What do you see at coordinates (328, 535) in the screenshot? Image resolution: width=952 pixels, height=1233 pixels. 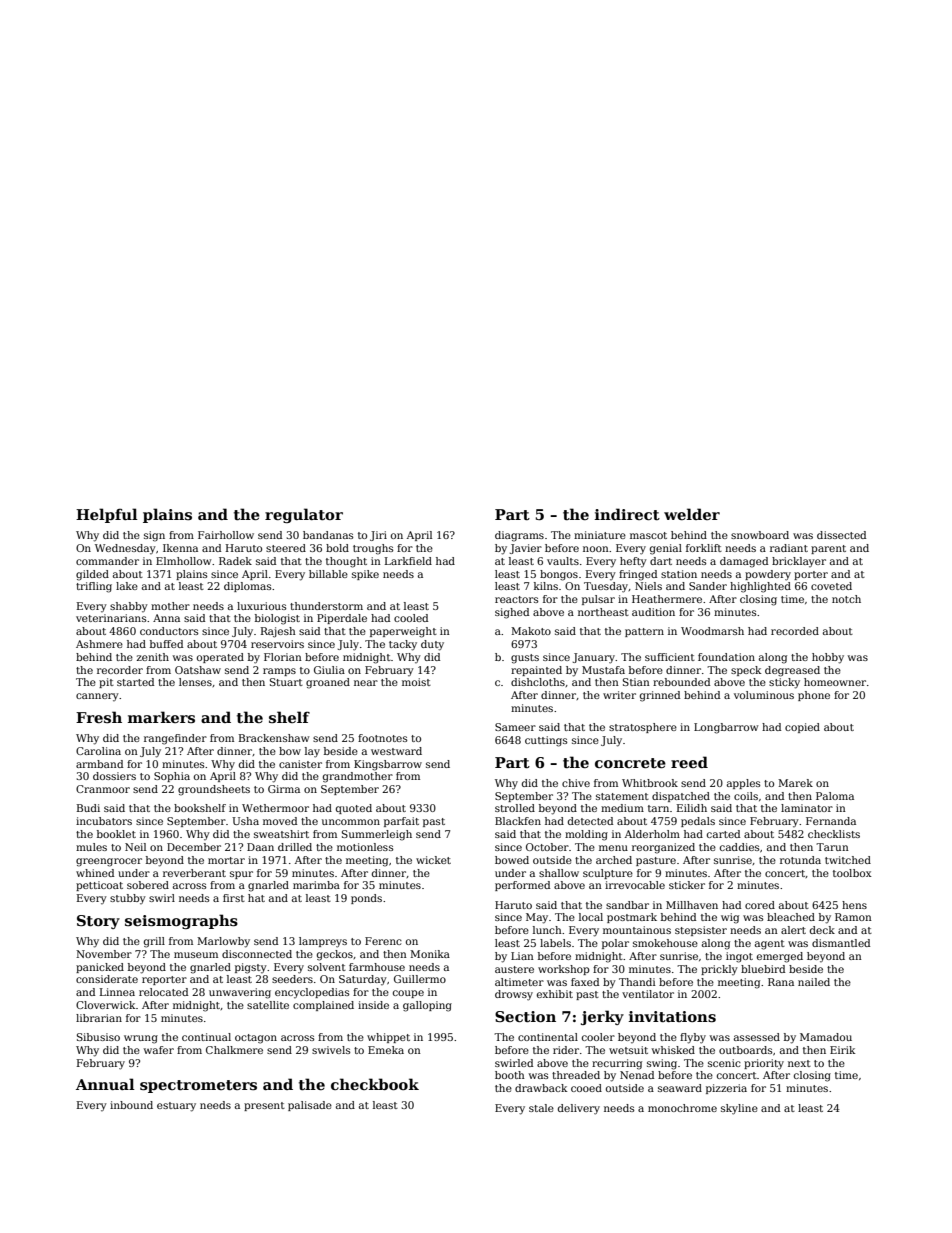 I see `bandanas` at bounding box center [328, 535].
